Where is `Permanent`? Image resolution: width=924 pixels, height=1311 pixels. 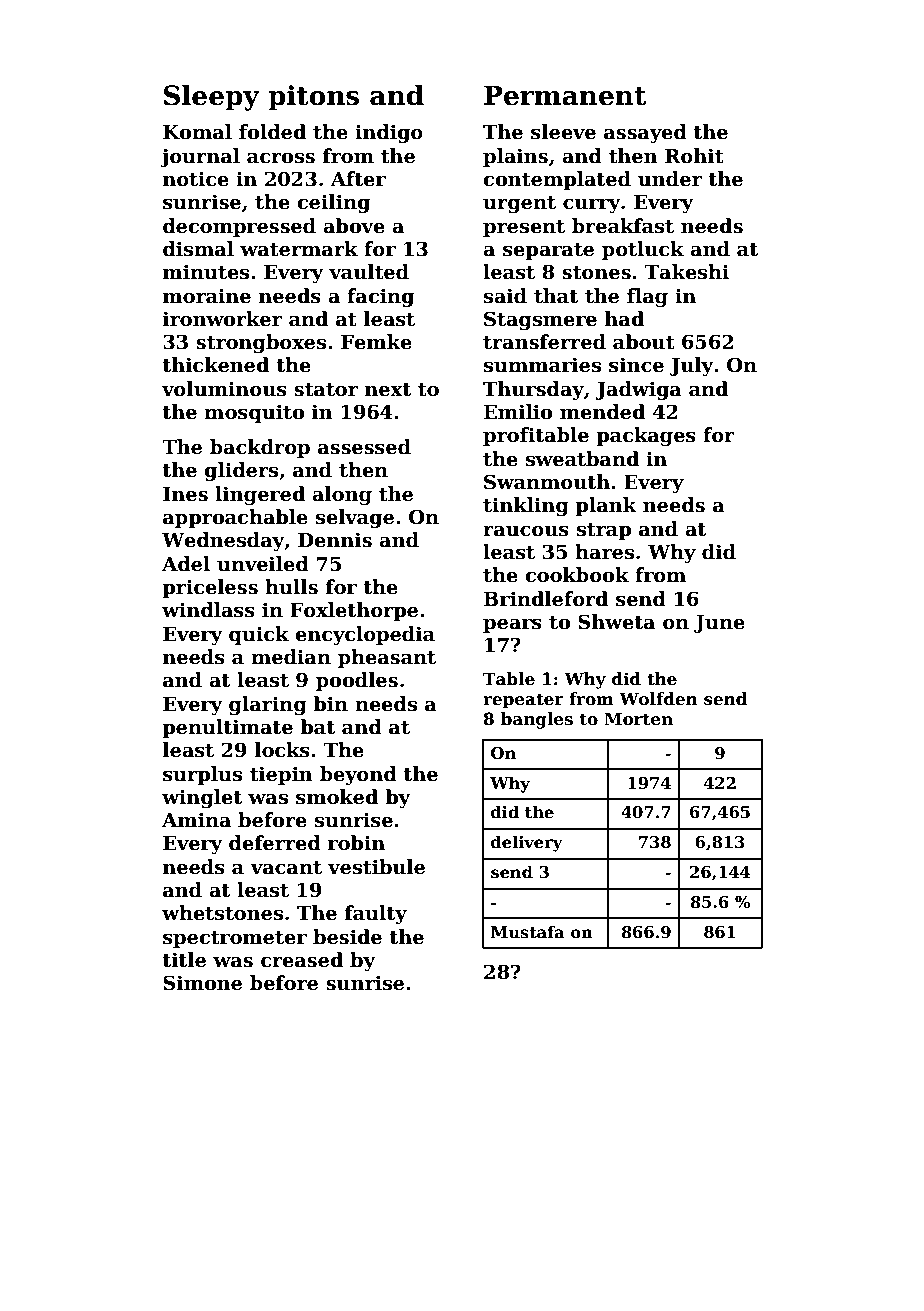 Permanent is located at coordinates (565, 95).
